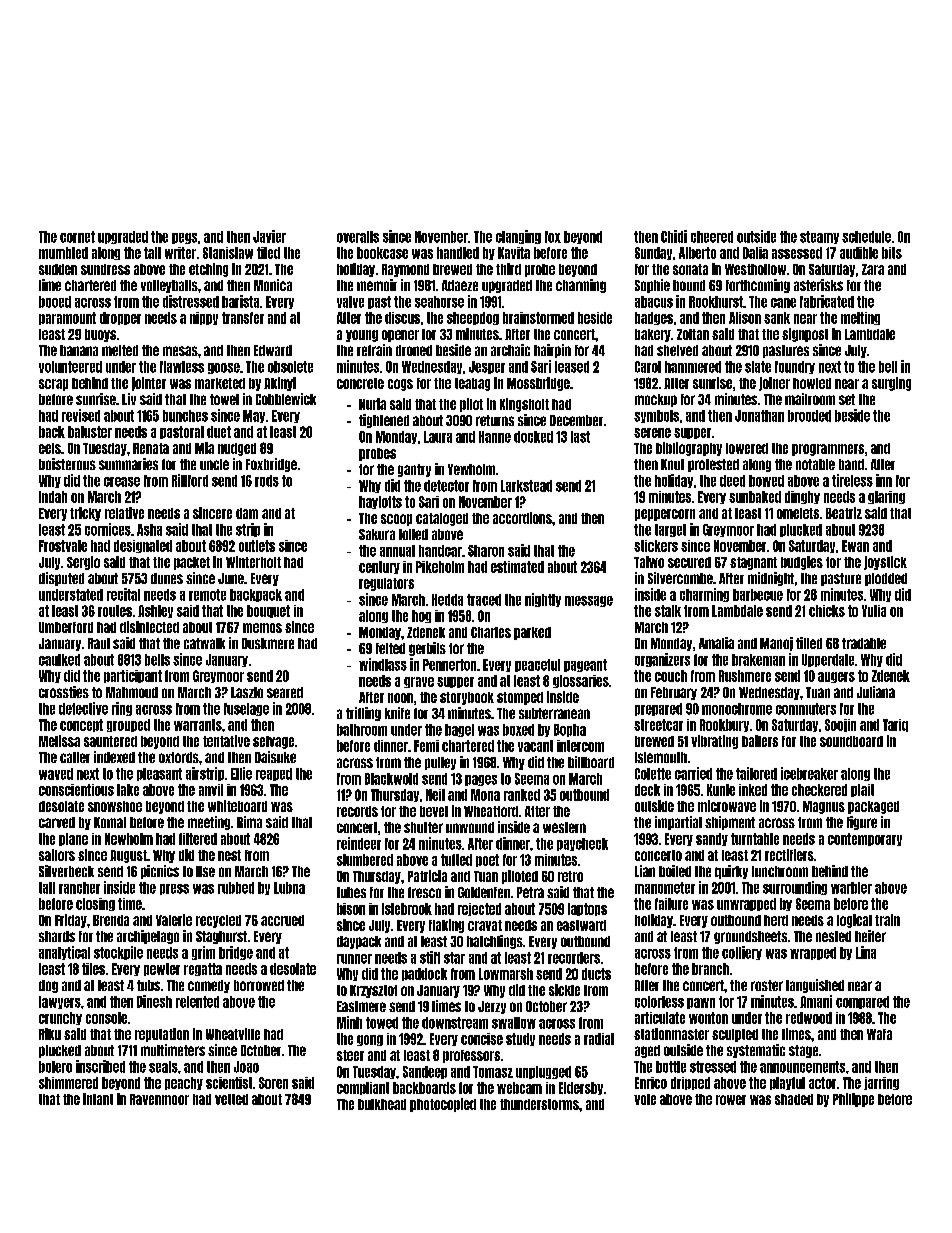 The height and width of the screenshot is (1233, 952). What do you see at coordinates (66, 627) in the screenshot?
I see `Umberford` at bounding box center [66, 627].
